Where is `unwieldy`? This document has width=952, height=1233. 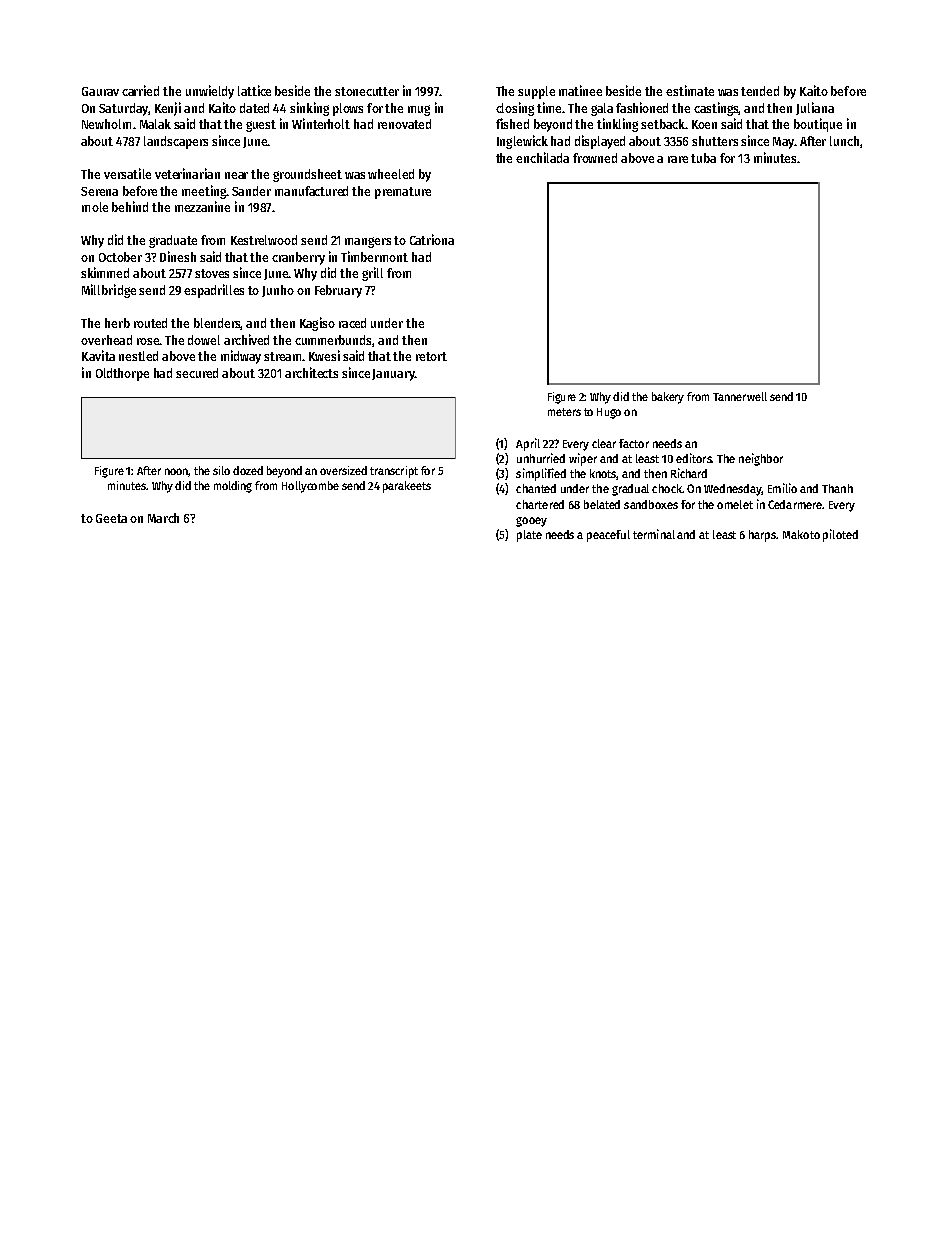 unwieldy is located at coordinates (210, 92).
